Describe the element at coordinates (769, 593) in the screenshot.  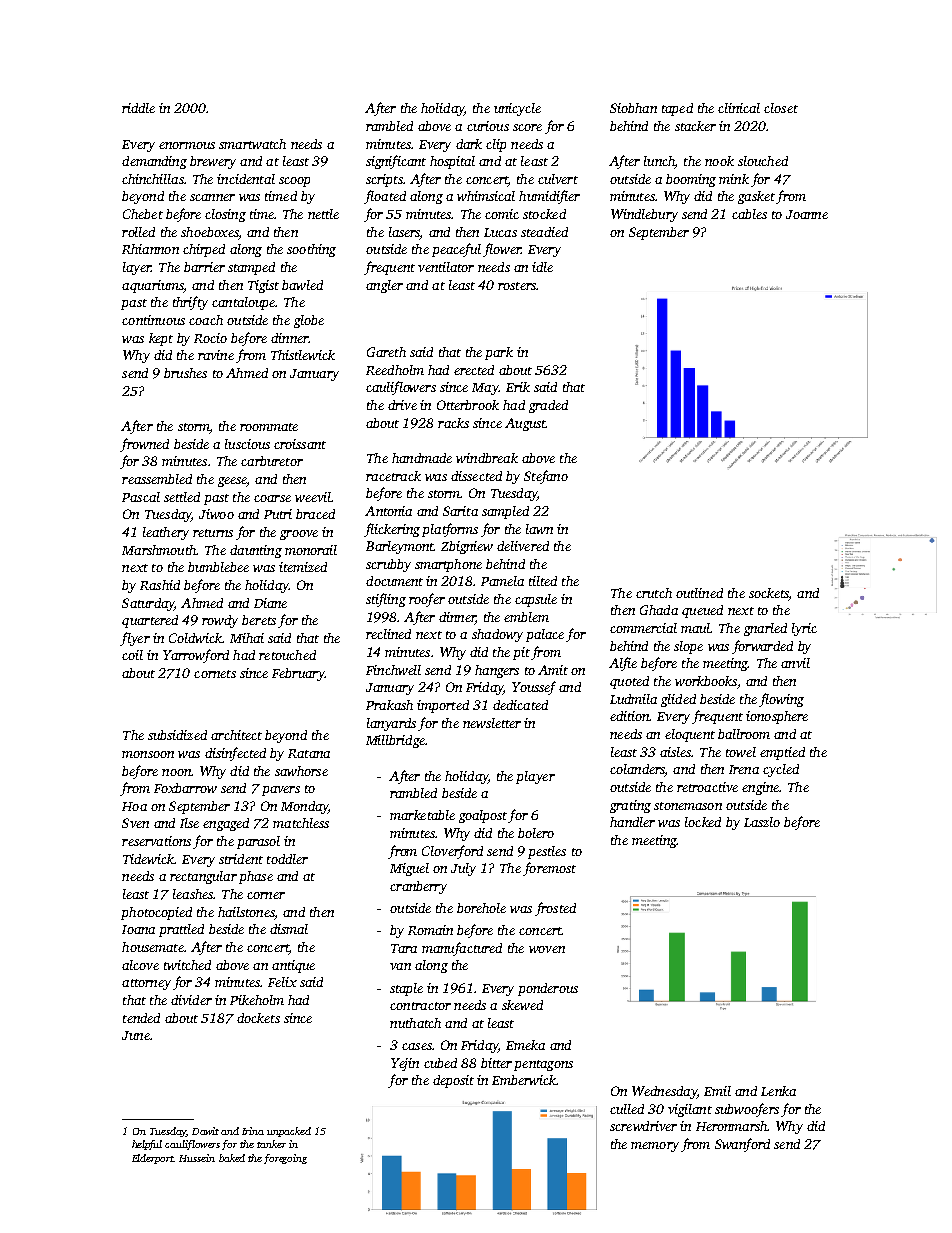
I see `sockets` at that location.
